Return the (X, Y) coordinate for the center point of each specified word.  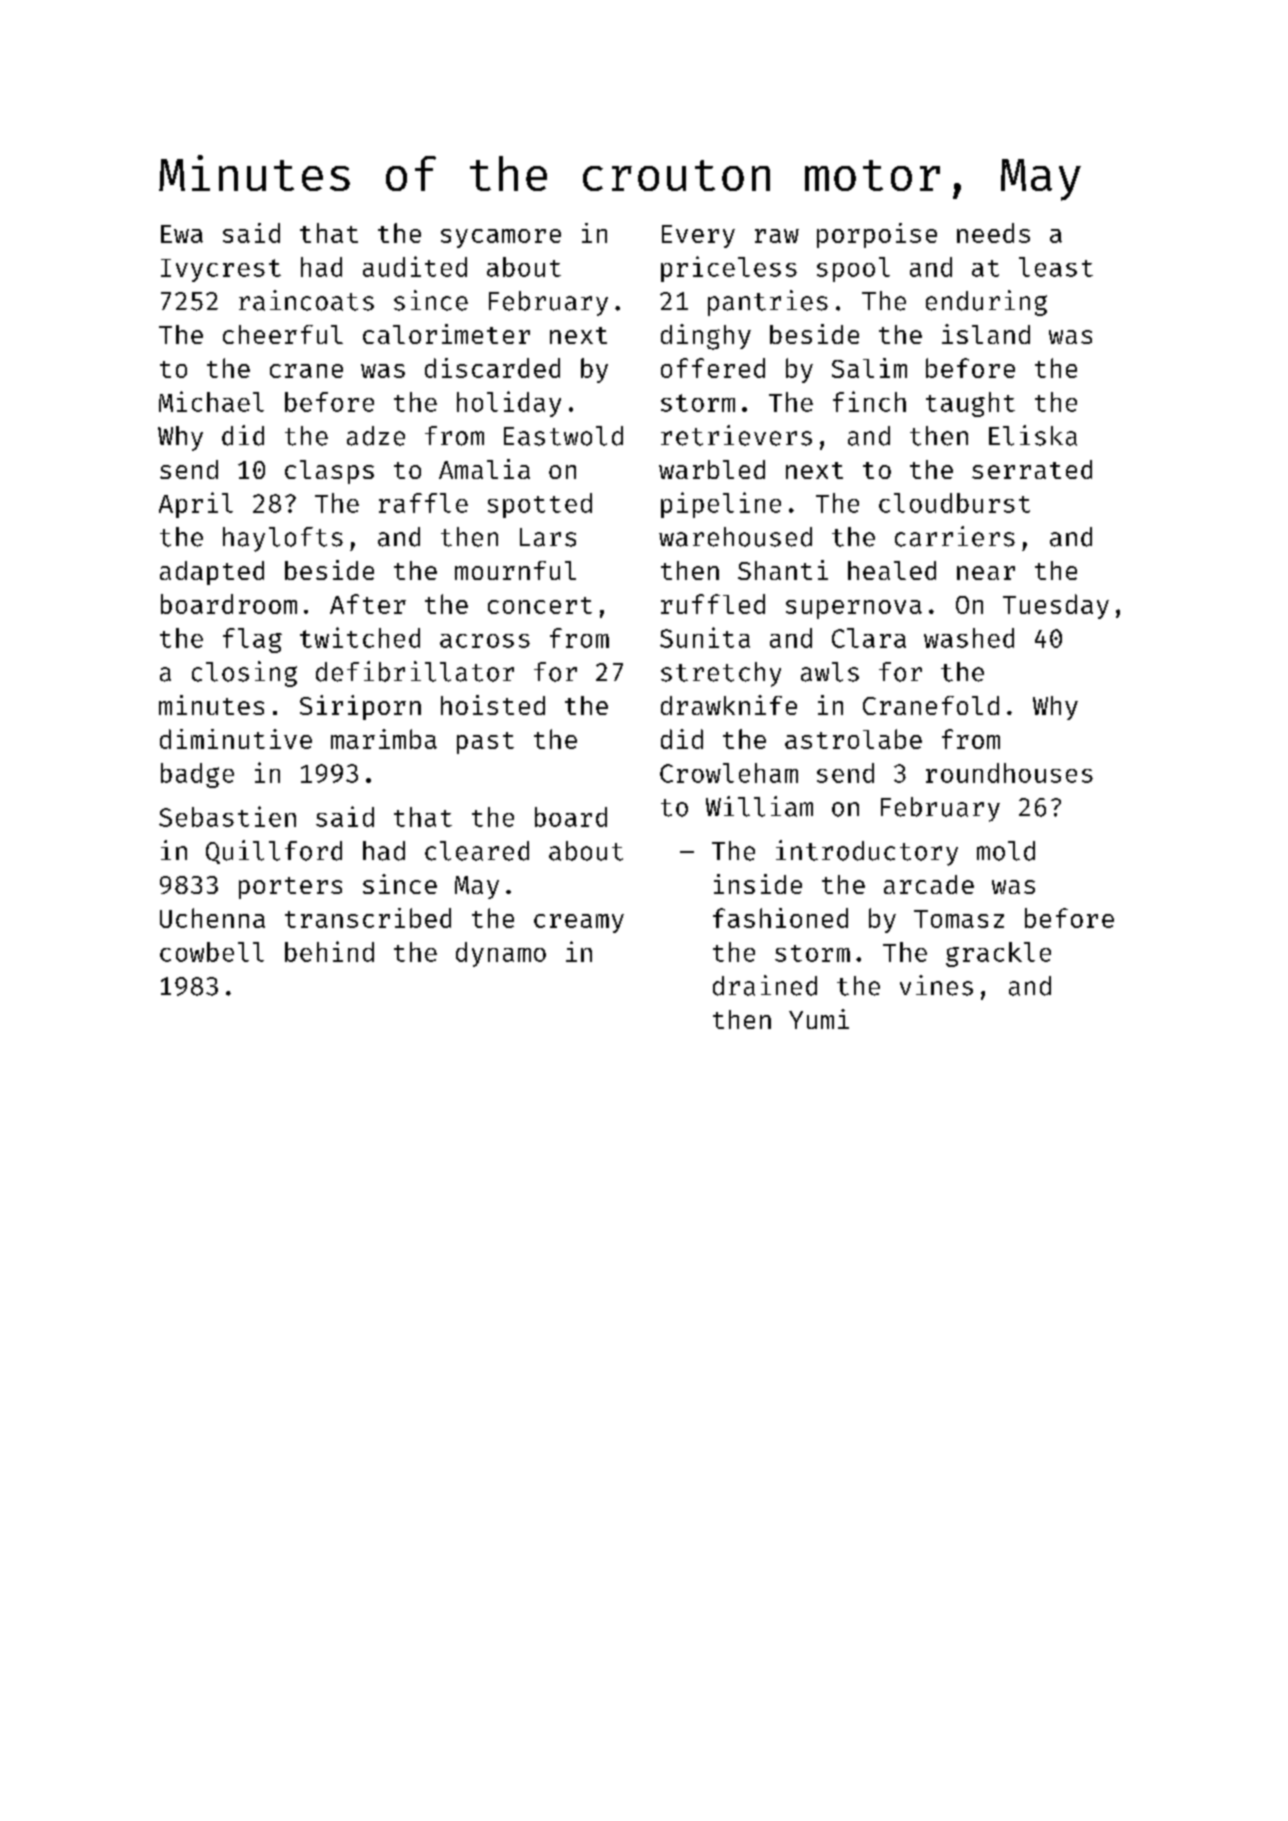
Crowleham (729, 773)
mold (1006, 851)
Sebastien (227, 816)
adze (376, 436)
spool (853, 269)
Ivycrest (221, 270)
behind (329, 951)
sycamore (501, 238)
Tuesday (1056, 606)
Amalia (484, 469)
